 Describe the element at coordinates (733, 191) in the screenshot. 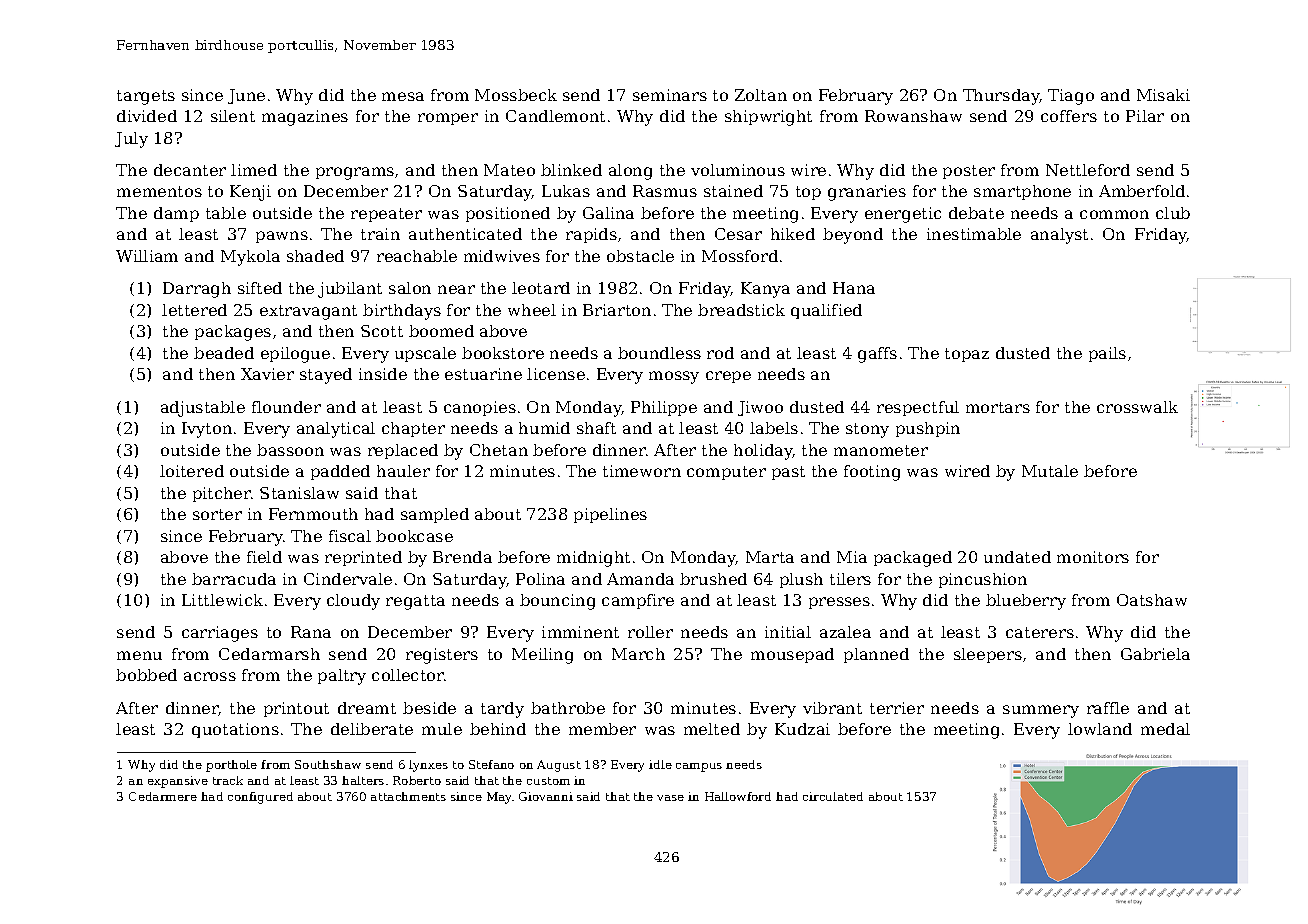

I see `stained` at that location.
